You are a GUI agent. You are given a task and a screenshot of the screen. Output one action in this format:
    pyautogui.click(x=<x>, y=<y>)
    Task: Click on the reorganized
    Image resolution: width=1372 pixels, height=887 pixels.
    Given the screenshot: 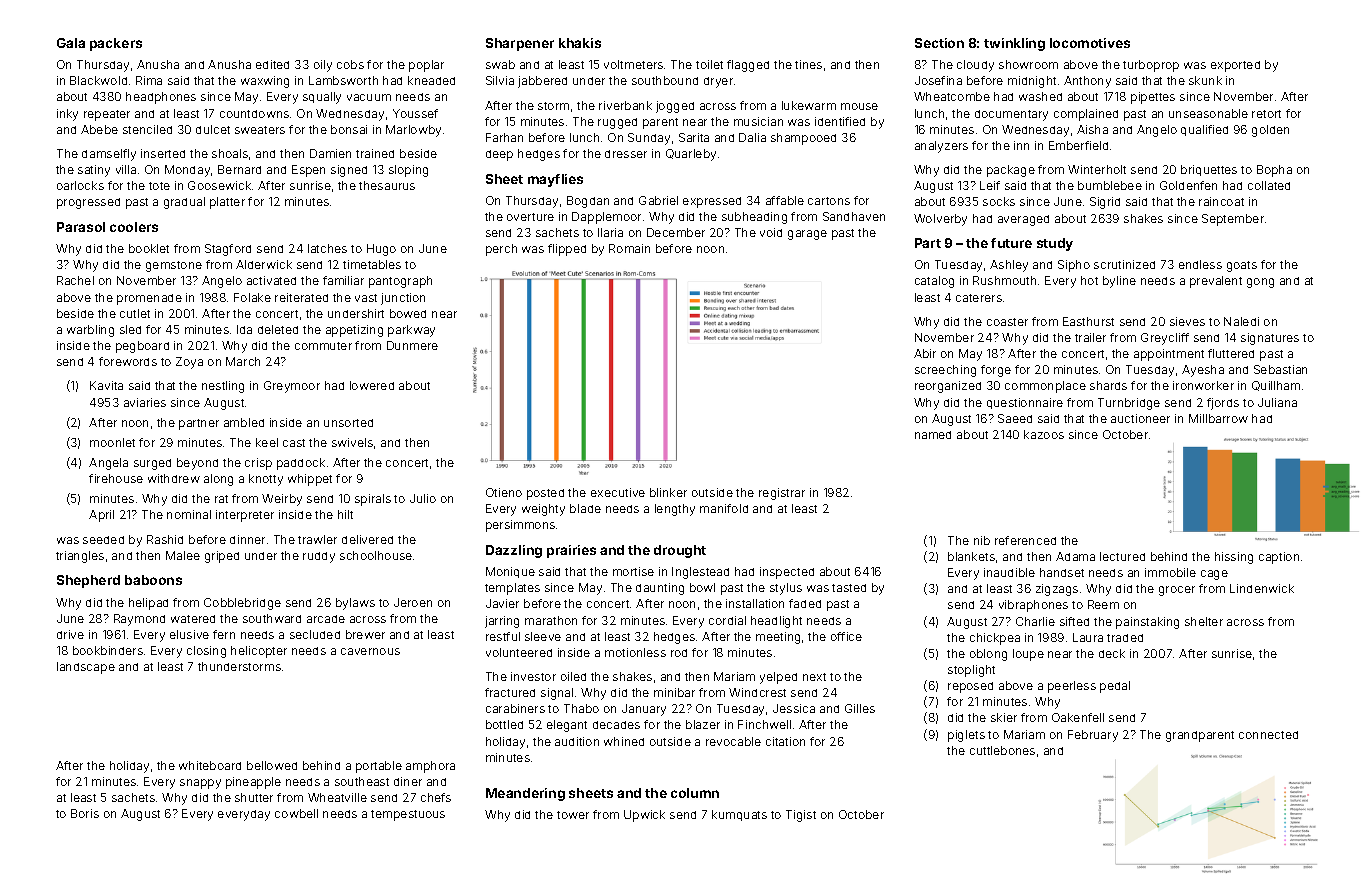 What is the action you would take?
    pyautogui.click(x=948, y=387)
